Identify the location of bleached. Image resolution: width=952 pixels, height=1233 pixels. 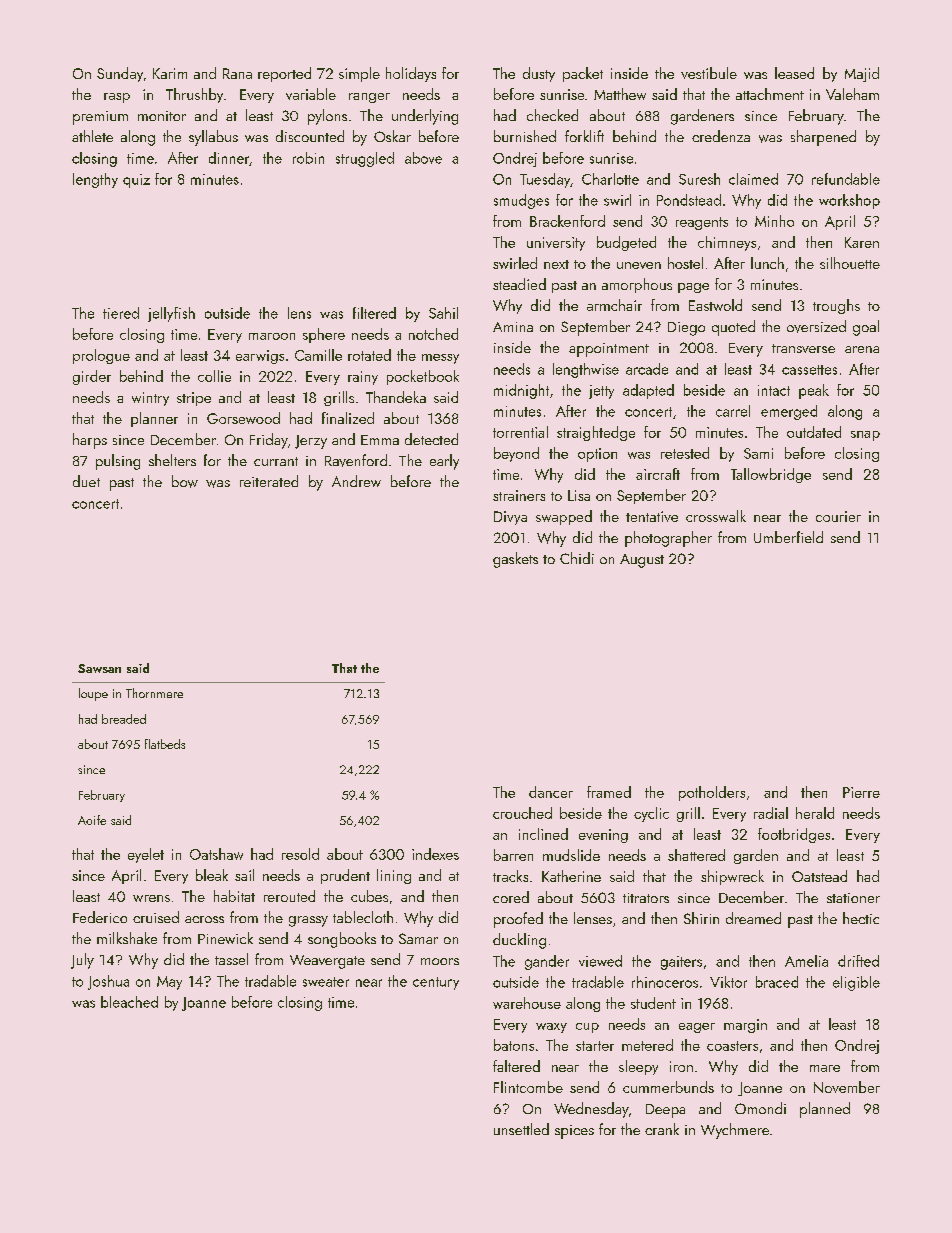
(129, 1002).
